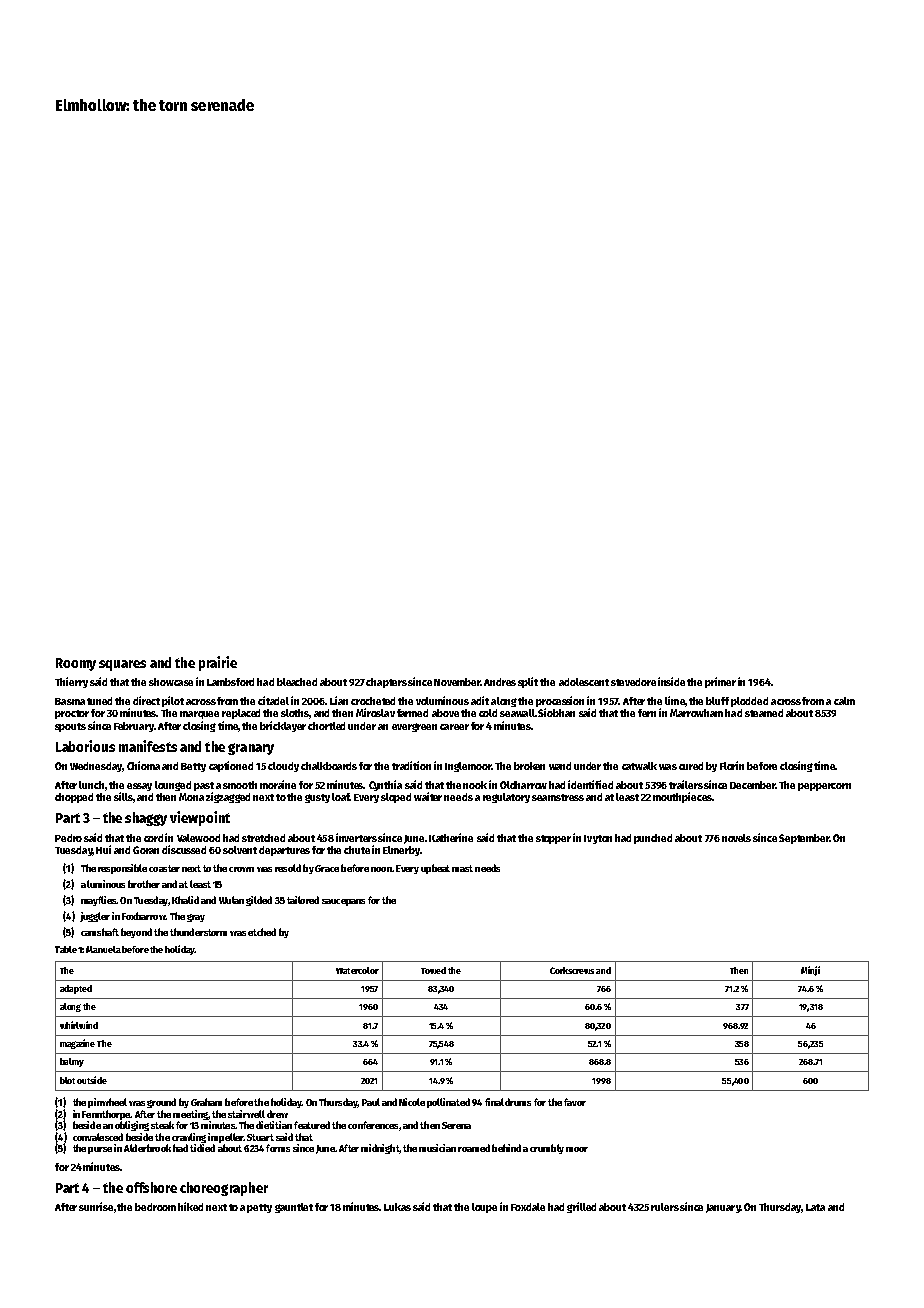 The image size is (924, 1308). I want to click on petty, so click(259, 1208).
